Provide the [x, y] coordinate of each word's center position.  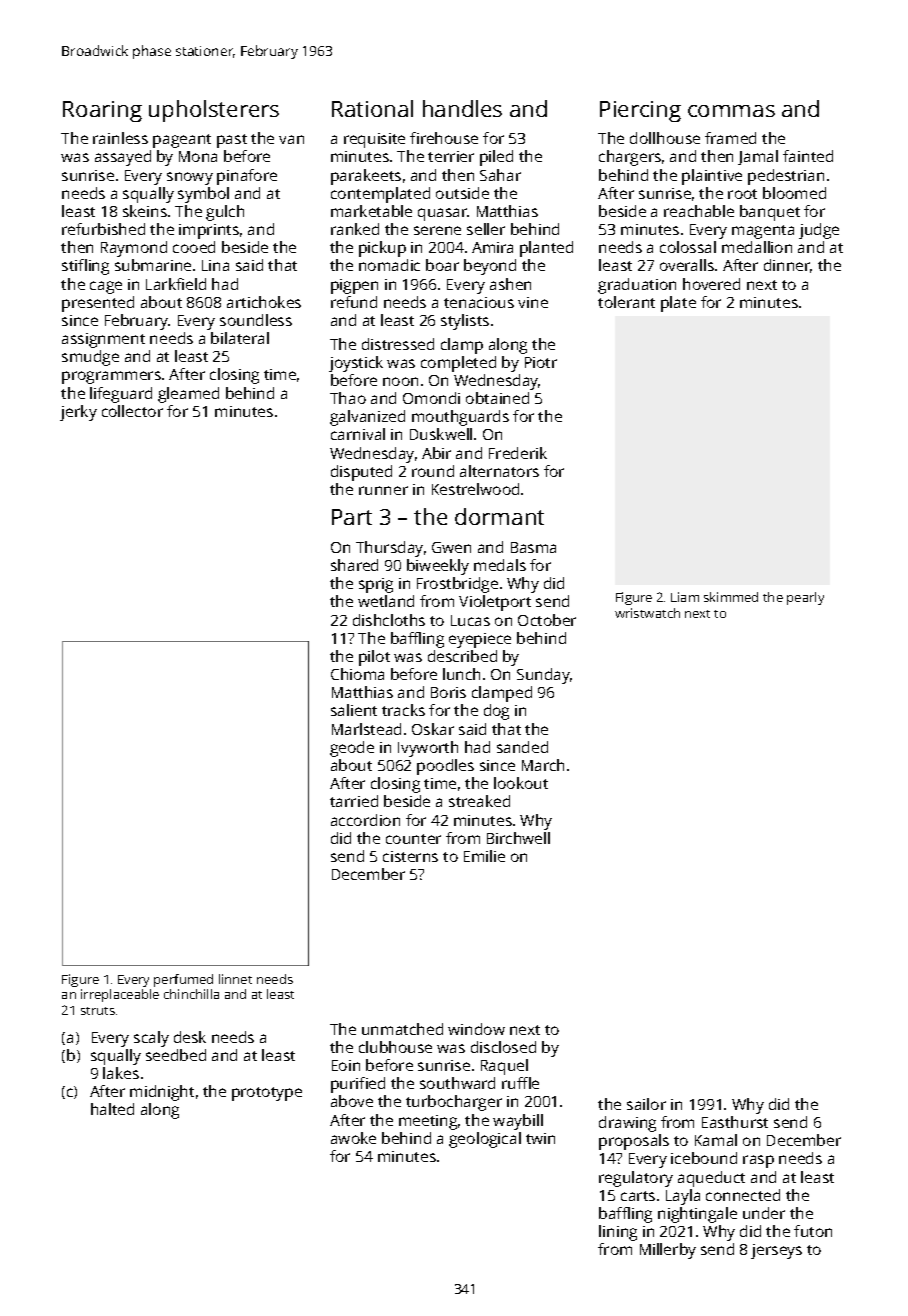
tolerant [626, 302]
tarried [354, 801]
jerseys [776, 1251]
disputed [361, 473]
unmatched [402, 1029]
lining [618, 1233]
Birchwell [518, 838]
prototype [267, 1094]
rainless [120, 138]
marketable [371, 211]
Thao [348, 398]
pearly [805, 598]
